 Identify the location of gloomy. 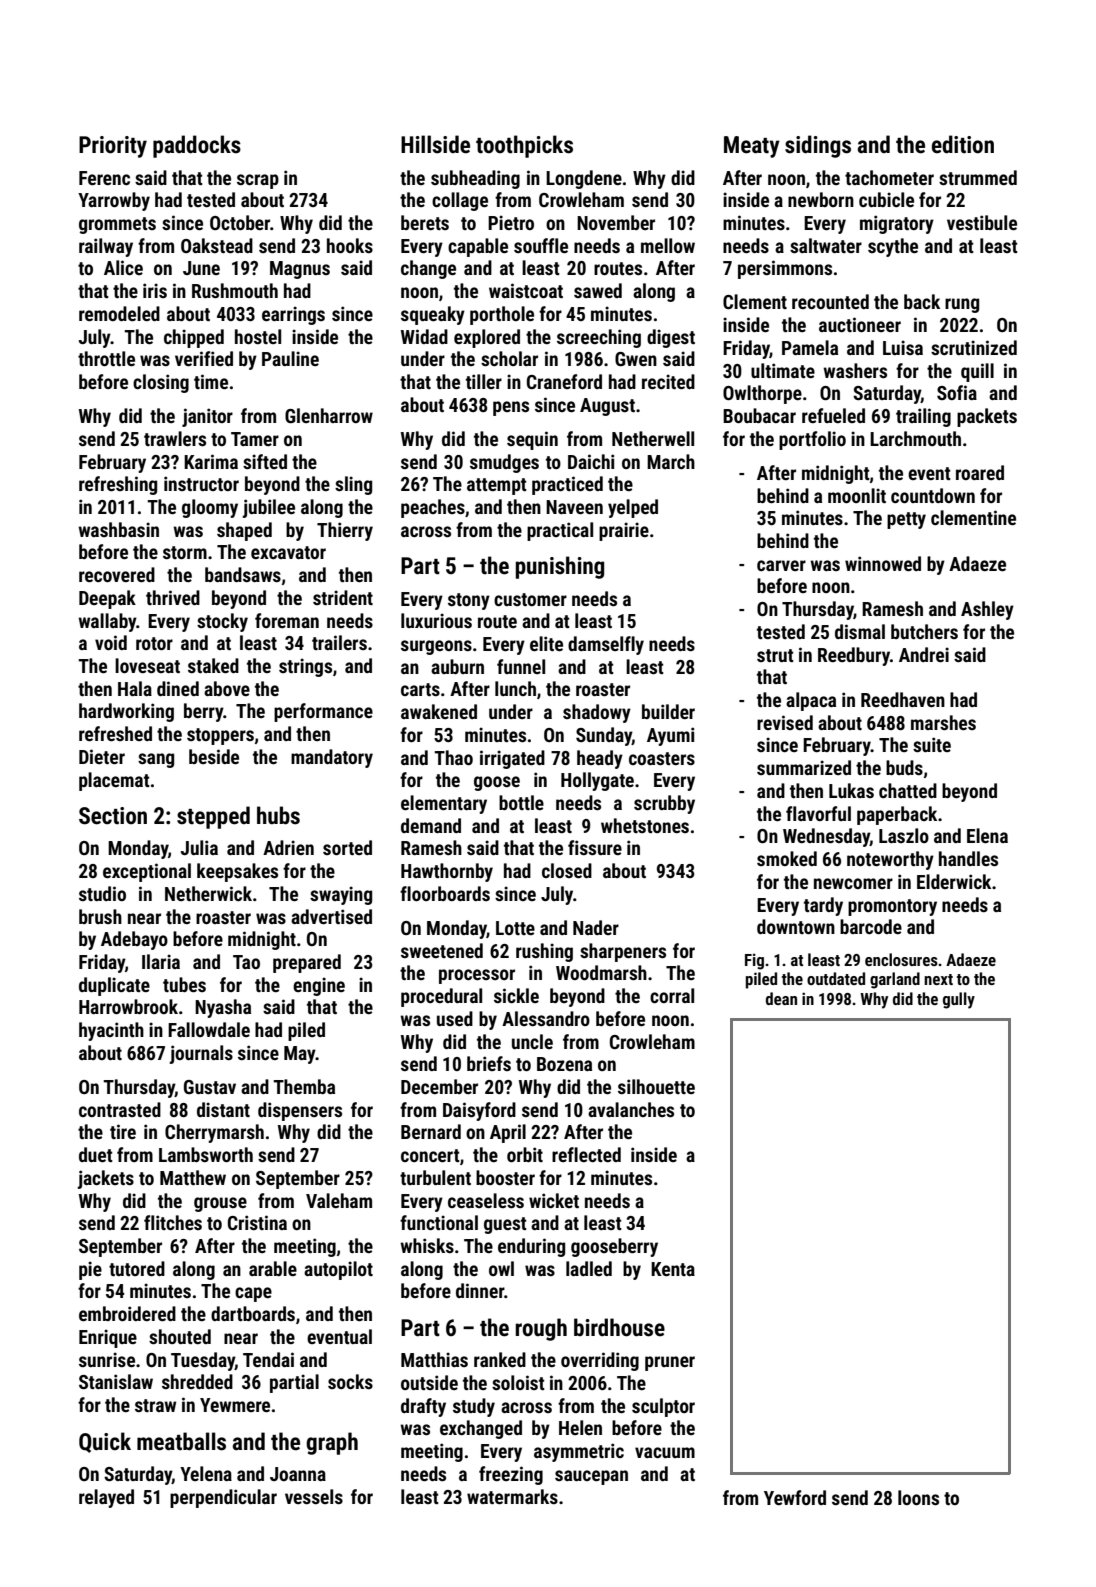
(210, 508).
